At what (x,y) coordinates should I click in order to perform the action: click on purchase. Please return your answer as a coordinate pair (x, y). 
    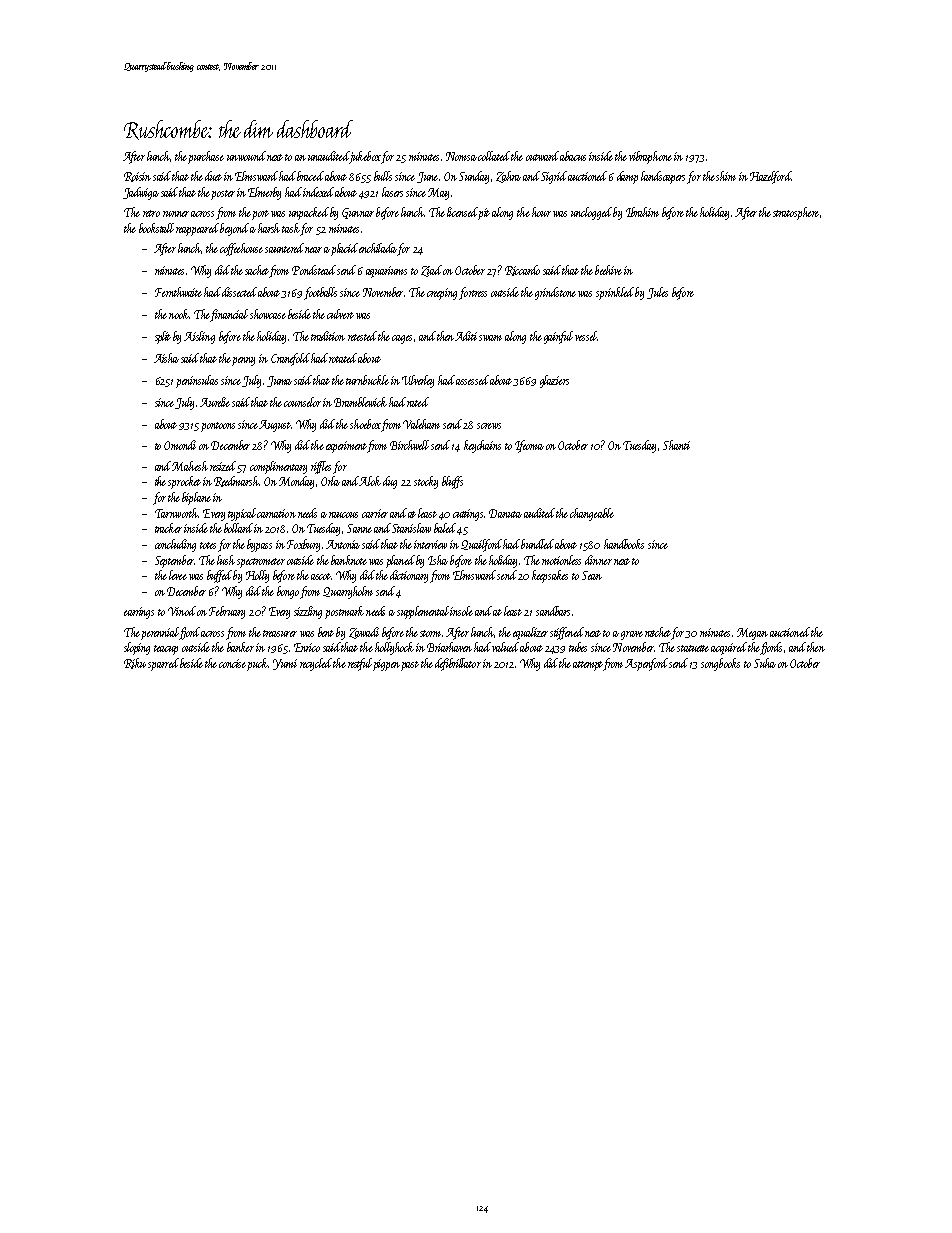
    Looking at the image, I should click on (206, 157).
